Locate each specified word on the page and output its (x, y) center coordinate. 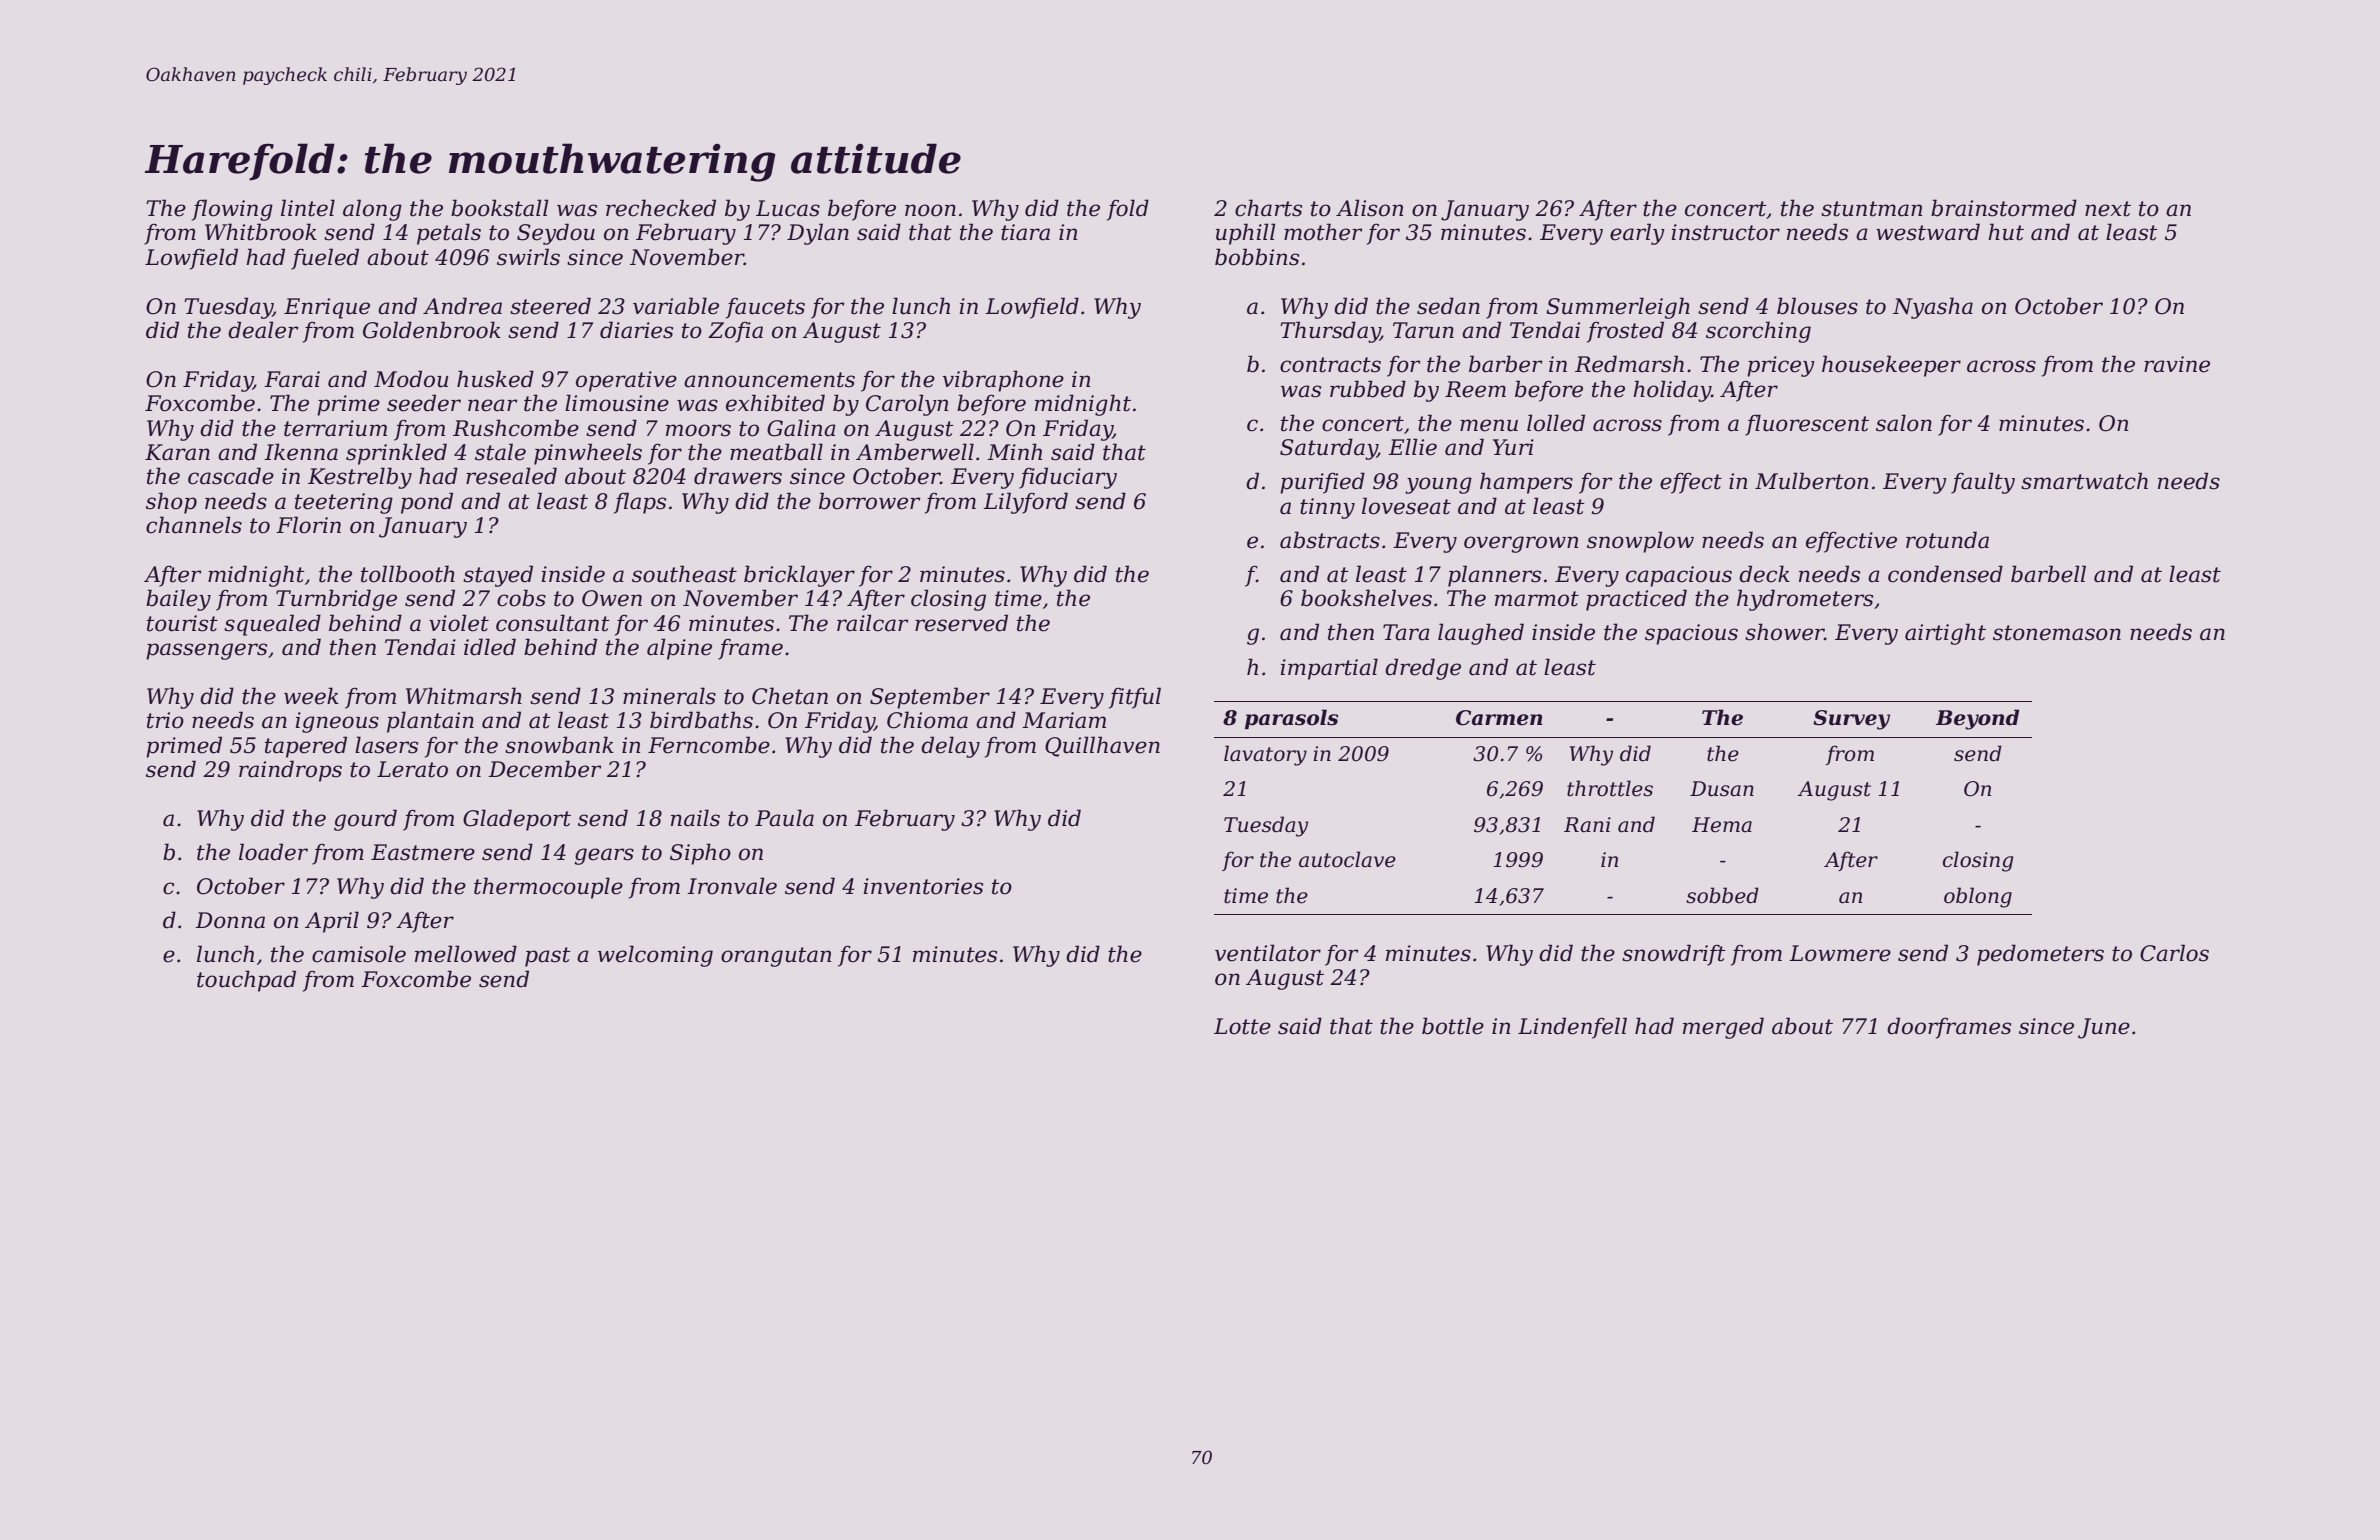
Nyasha (1933, 308)
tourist (182, 623)
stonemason (2057, 633)
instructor (1726, 232)
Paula (784, 818)
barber (1506, 364)
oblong (1978, 897)
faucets (765, 308)
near (493, 405)
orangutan (776, 957)
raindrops (290, 771)
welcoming (655, 956)
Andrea (462, 306)
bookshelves (1366, 598)
